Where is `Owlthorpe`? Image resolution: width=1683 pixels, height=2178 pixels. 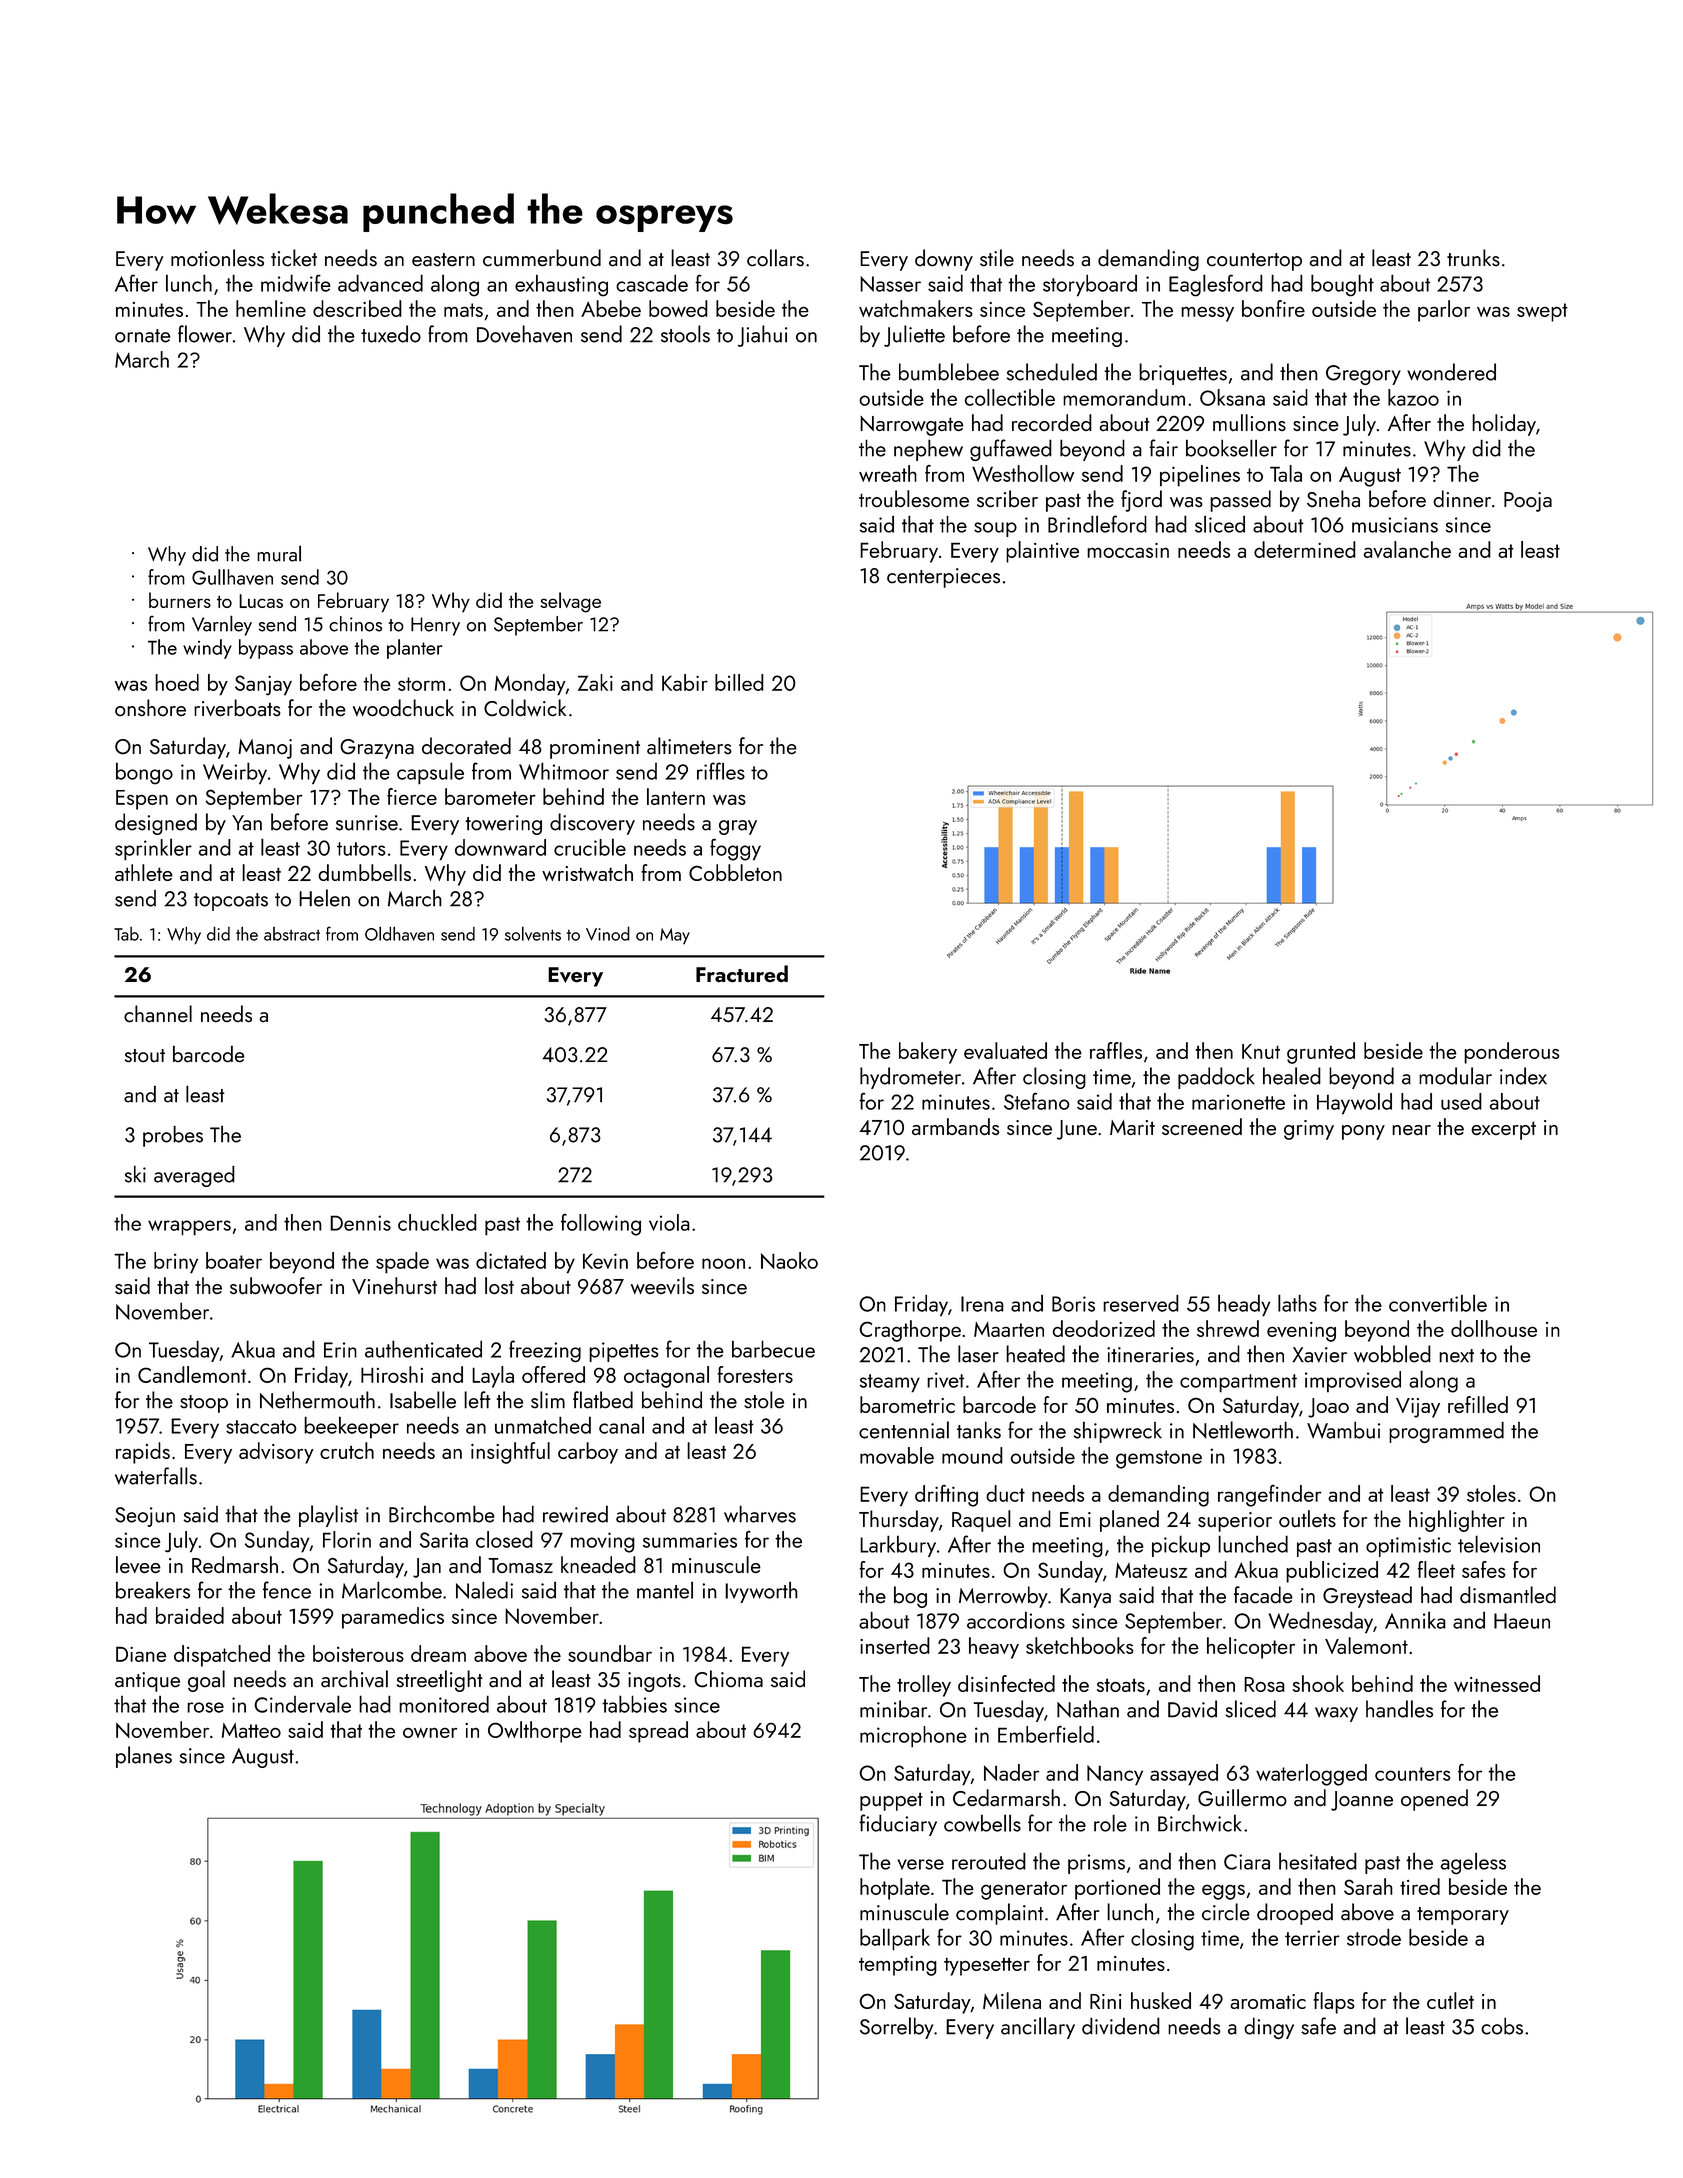
Owlthorpe is located at coordinates (535, 1732).
